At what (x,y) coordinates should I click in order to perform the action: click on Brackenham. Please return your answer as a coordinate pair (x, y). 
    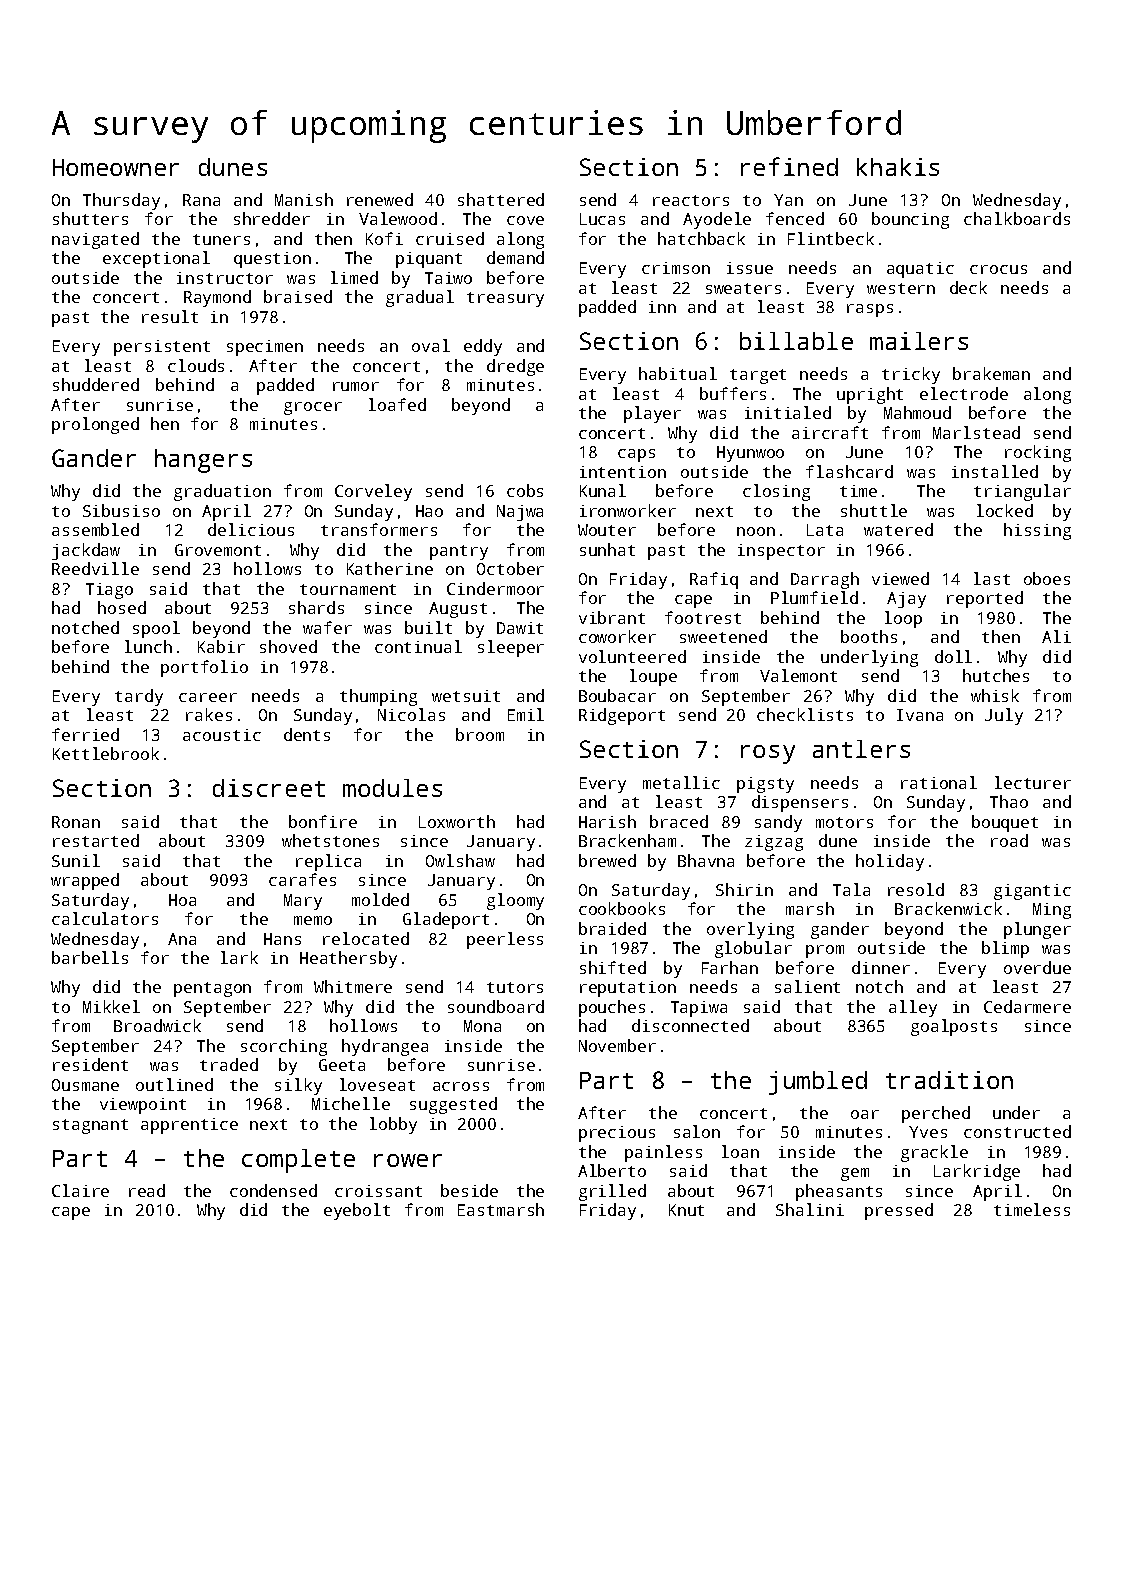
    Looking at the image, I should click on (627, 840).
